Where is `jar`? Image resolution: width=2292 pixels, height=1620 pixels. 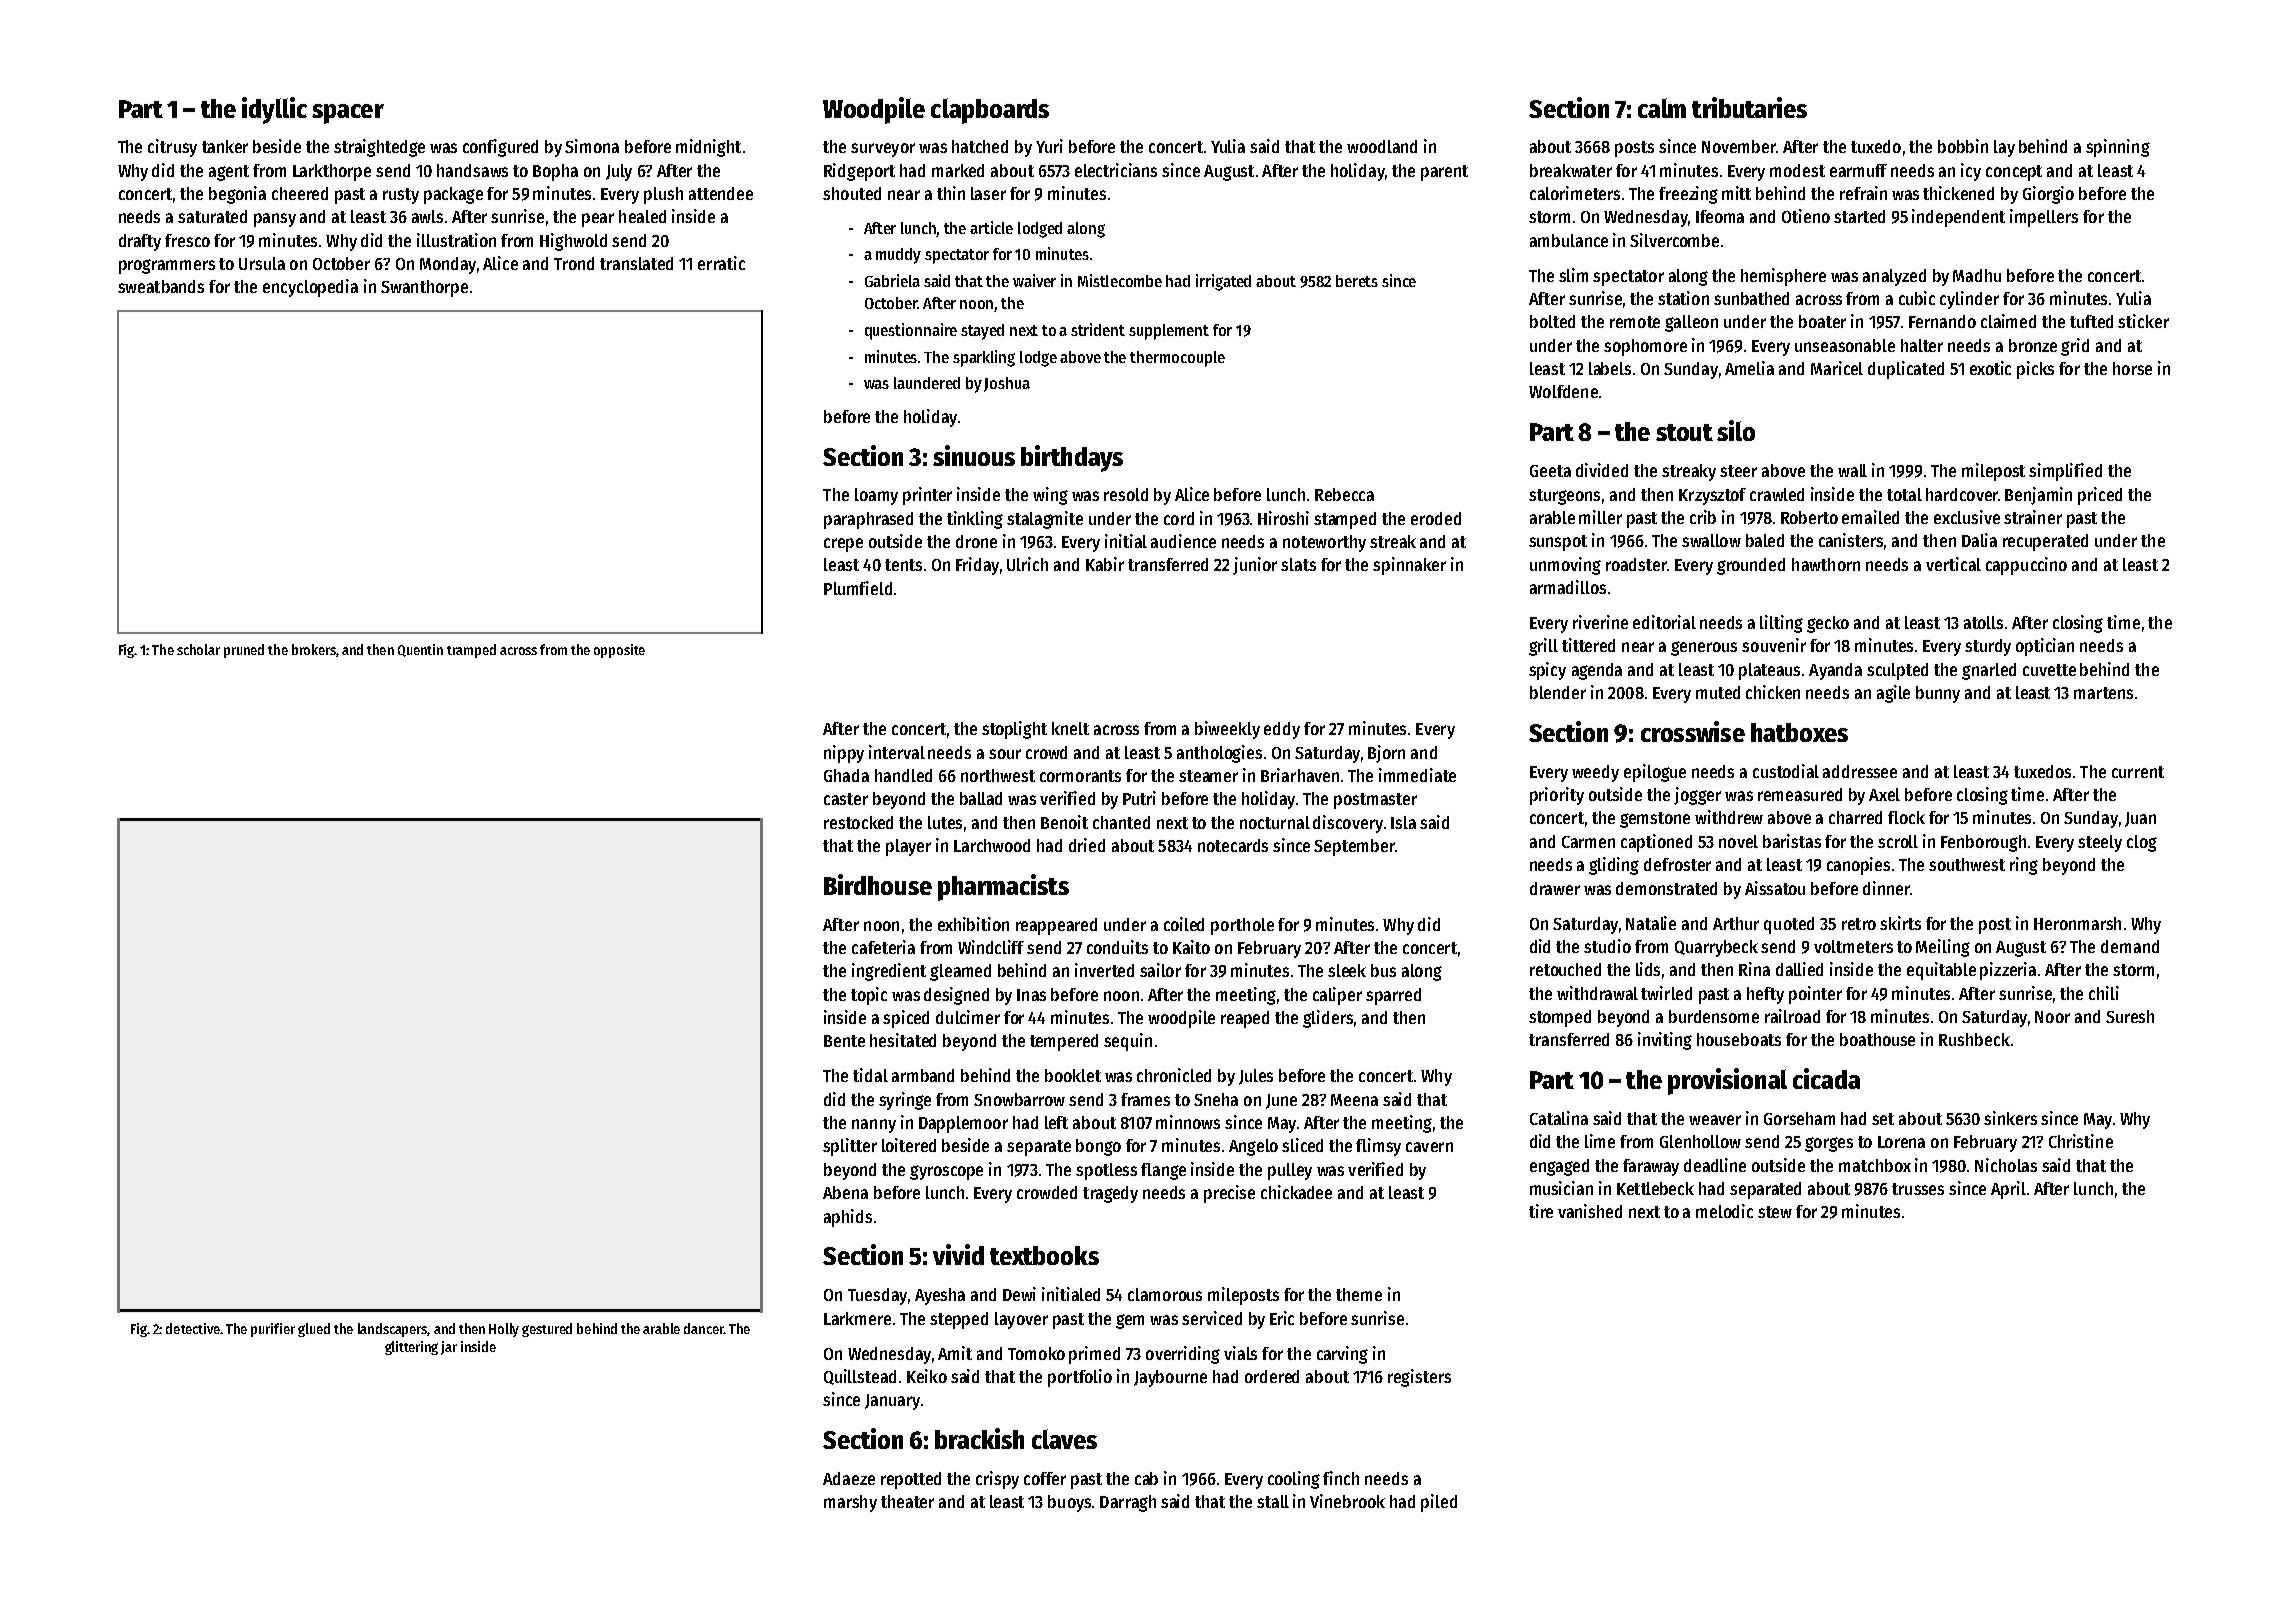
jar is located at coordinates (449, 1348).
